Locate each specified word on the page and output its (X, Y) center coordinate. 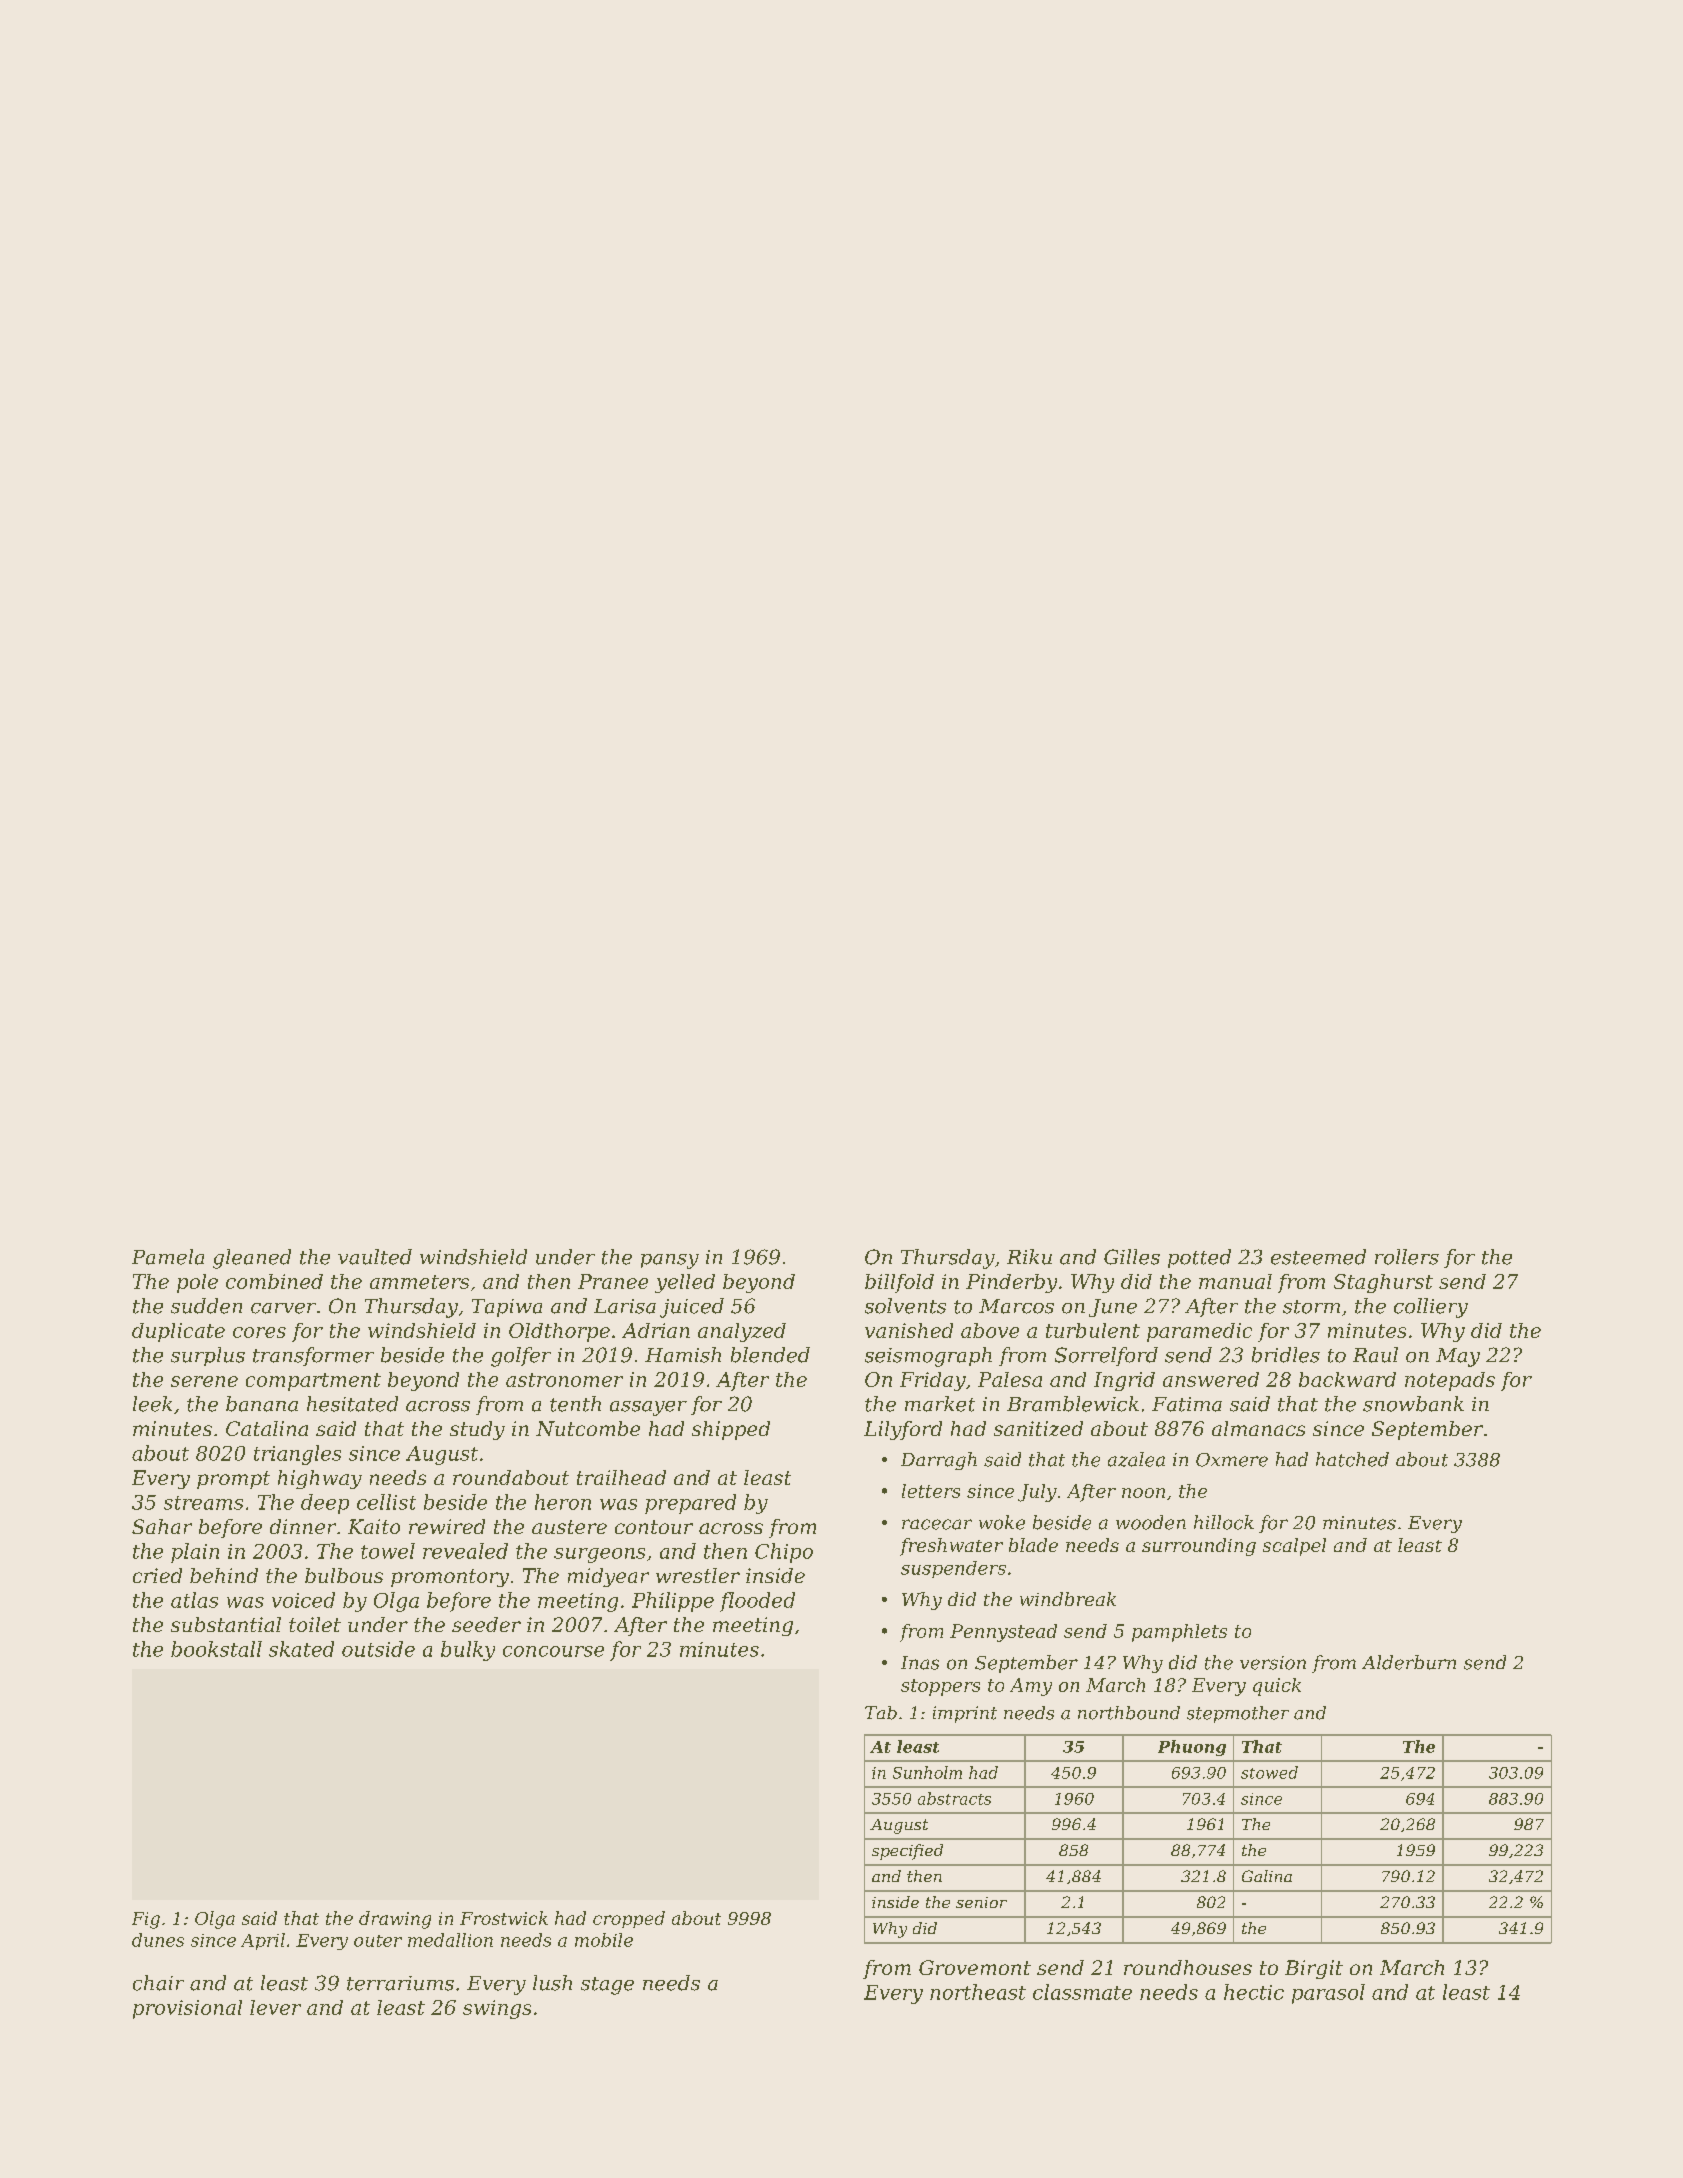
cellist (386, 1502)
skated (301, 1649)
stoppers (940, 1687)
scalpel (1294, 1547)
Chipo (784, 1553)
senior (981, 1902)
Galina (1267, 1876)
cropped (629, 1919)
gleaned (252, 1259)
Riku (1029, 1257)
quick (1277, 1687)
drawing (395, 1920)
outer (378, 1941)
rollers (1407, 1257)
